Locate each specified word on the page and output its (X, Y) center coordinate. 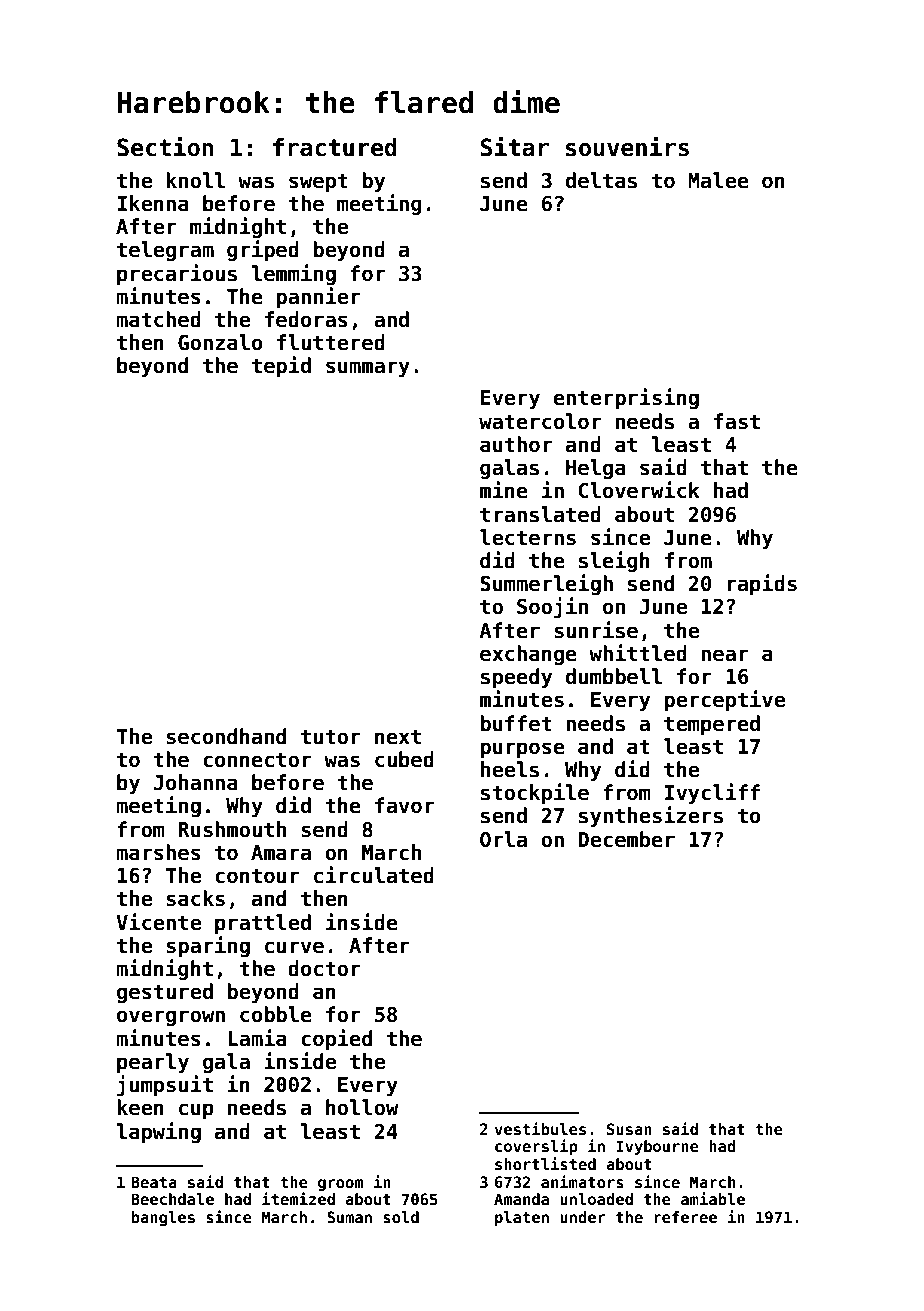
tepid (281, 366)
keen (140, 1107)
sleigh (614, 561)
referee (685, 1217)
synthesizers (651, 816)
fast (737, 421)
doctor (324, 968)
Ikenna (153, 203)
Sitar (514, 147)
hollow (362, 1107)
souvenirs (627, 147)
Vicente (158, 922)
